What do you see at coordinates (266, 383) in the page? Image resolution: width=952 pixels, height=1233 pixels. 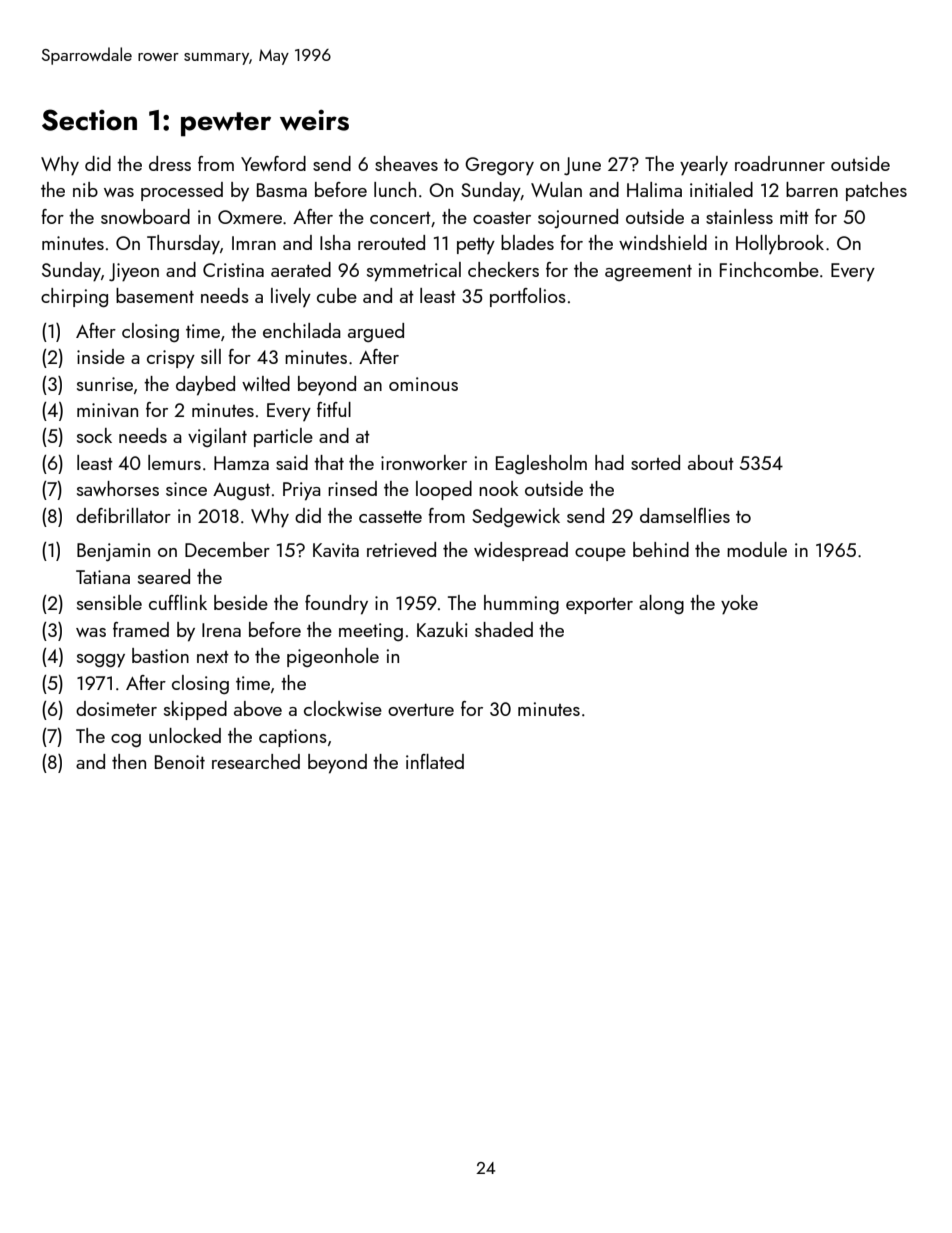 I see `wilted` at bounding box center [266, 383].
